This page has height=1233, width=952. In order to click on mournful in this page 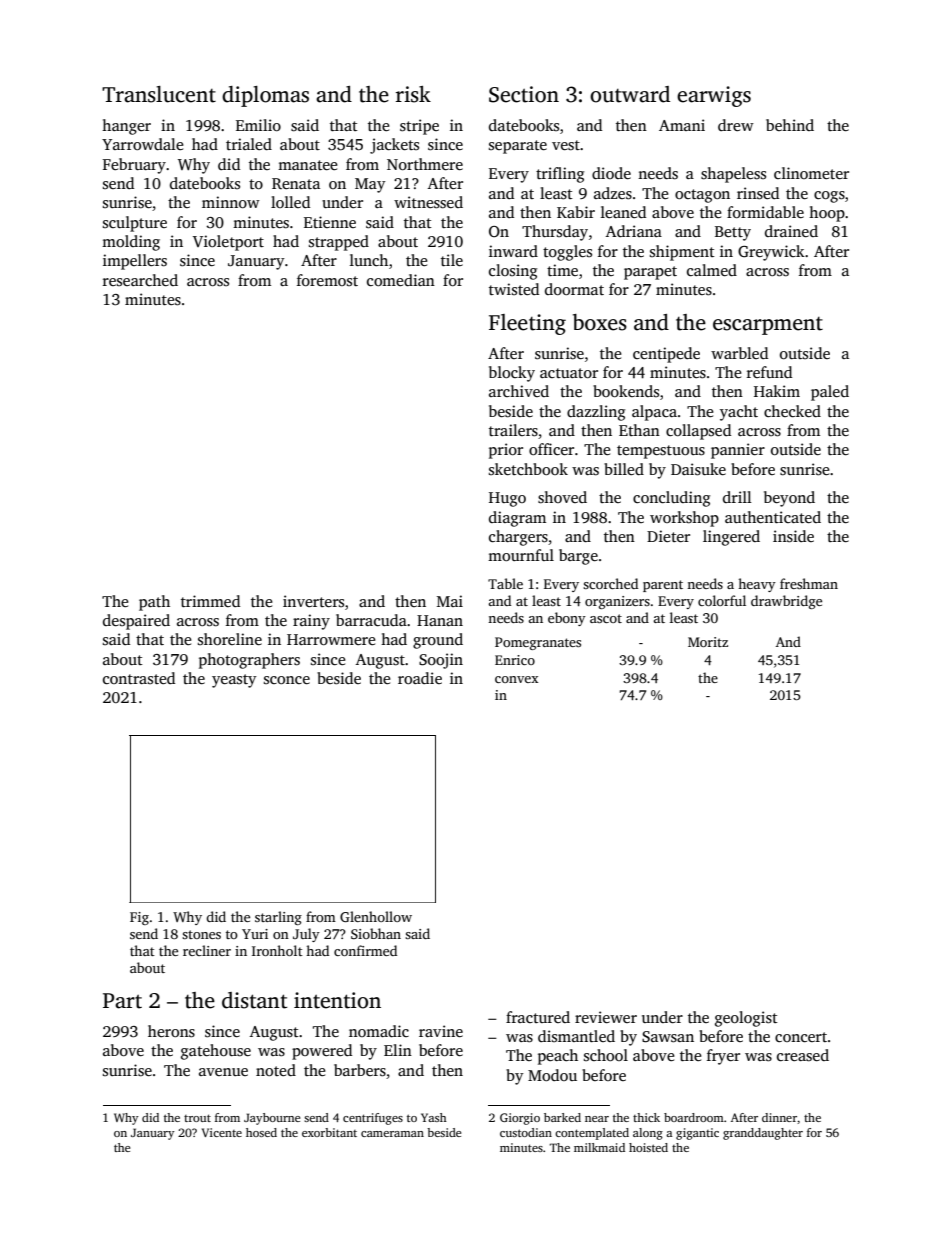, I will do `click(521, 555)`.
